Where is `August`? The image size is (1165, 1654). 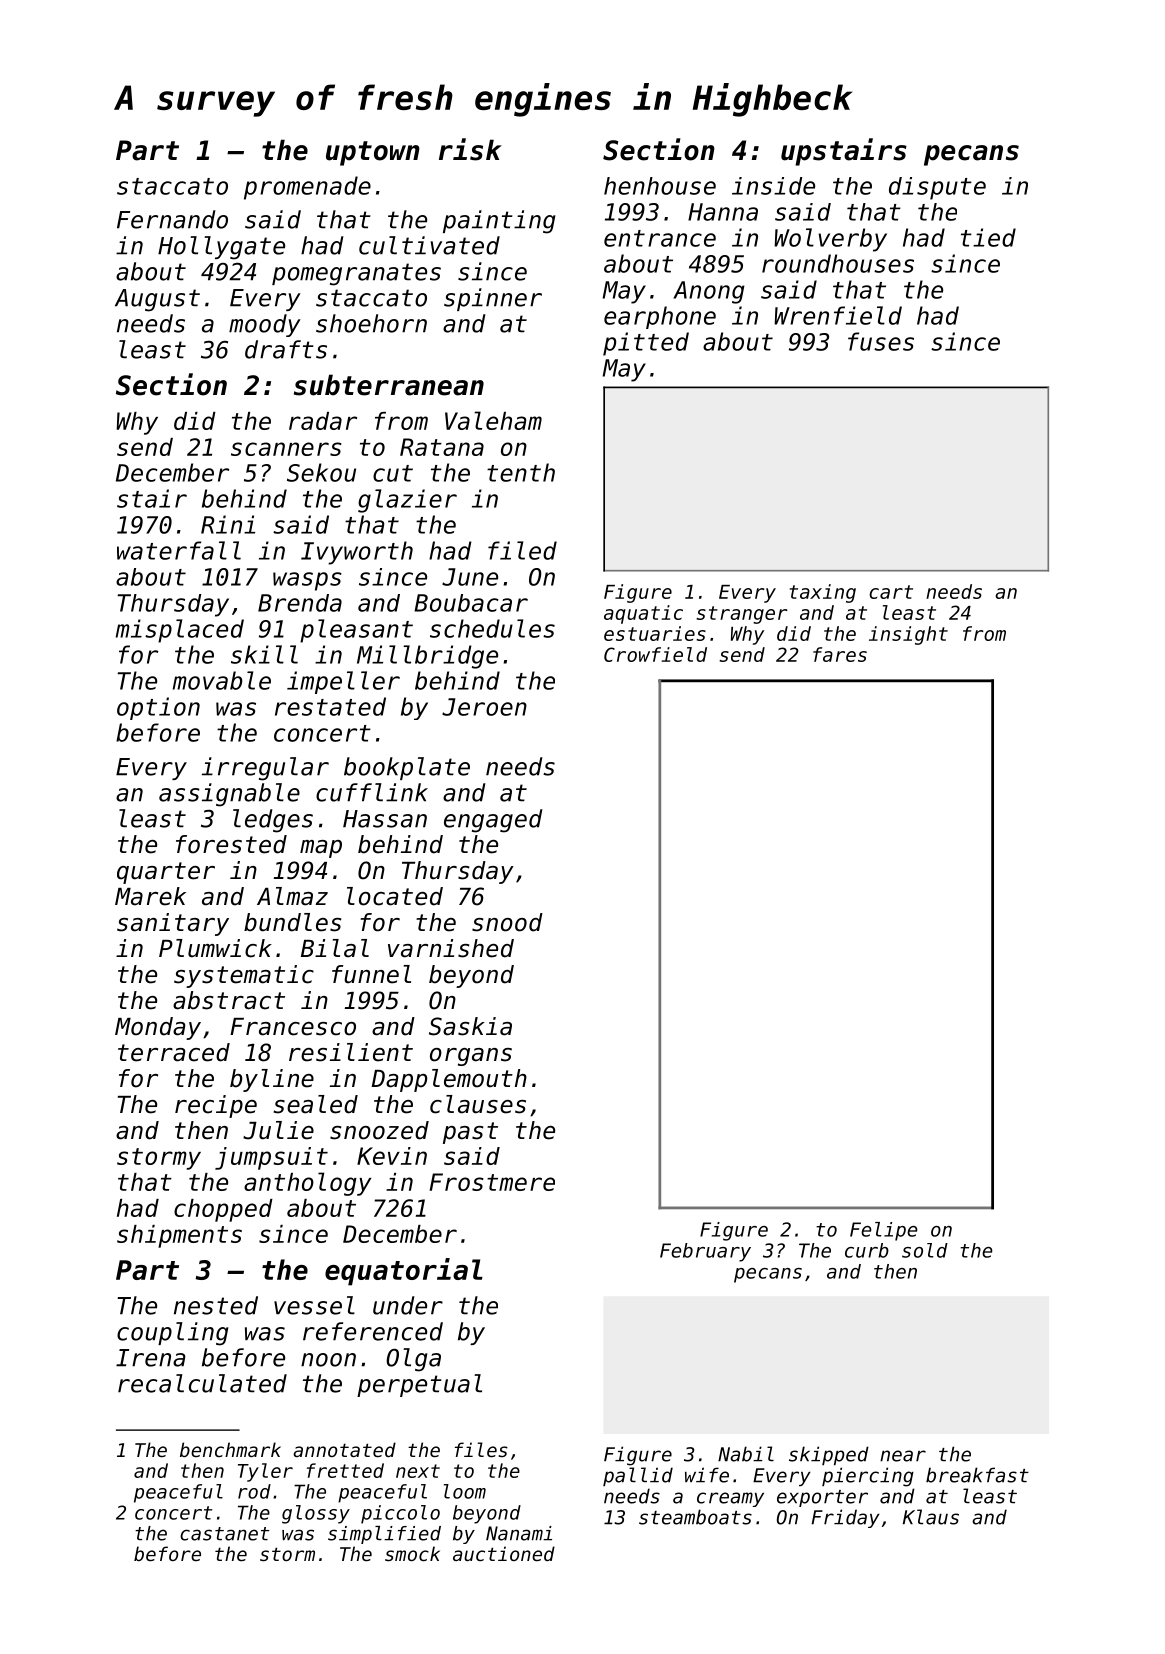 August is located at coordinates (157, 300).
